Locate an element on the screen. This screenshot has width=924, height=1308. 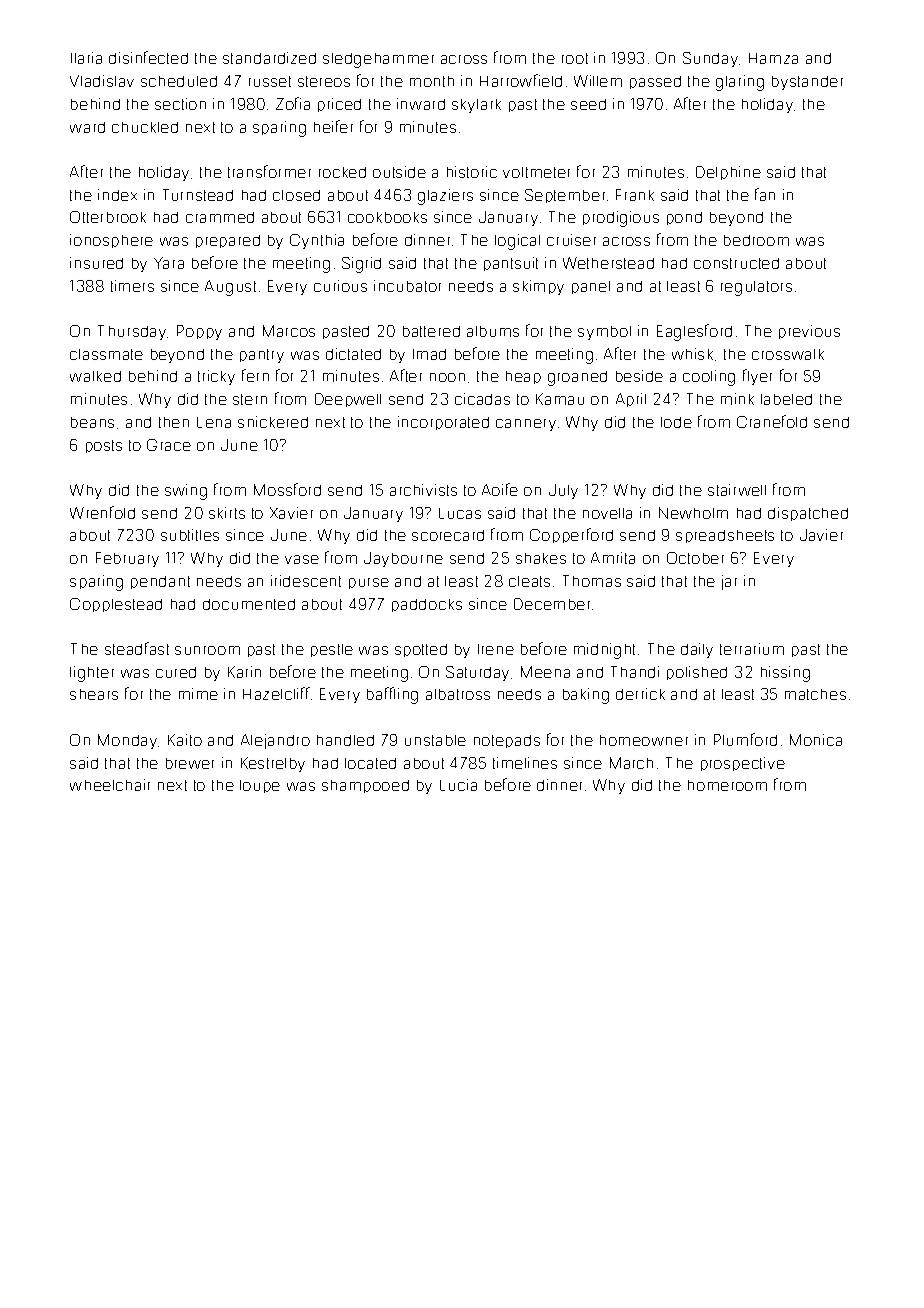
Yara is located at coordinates (169, 263).
